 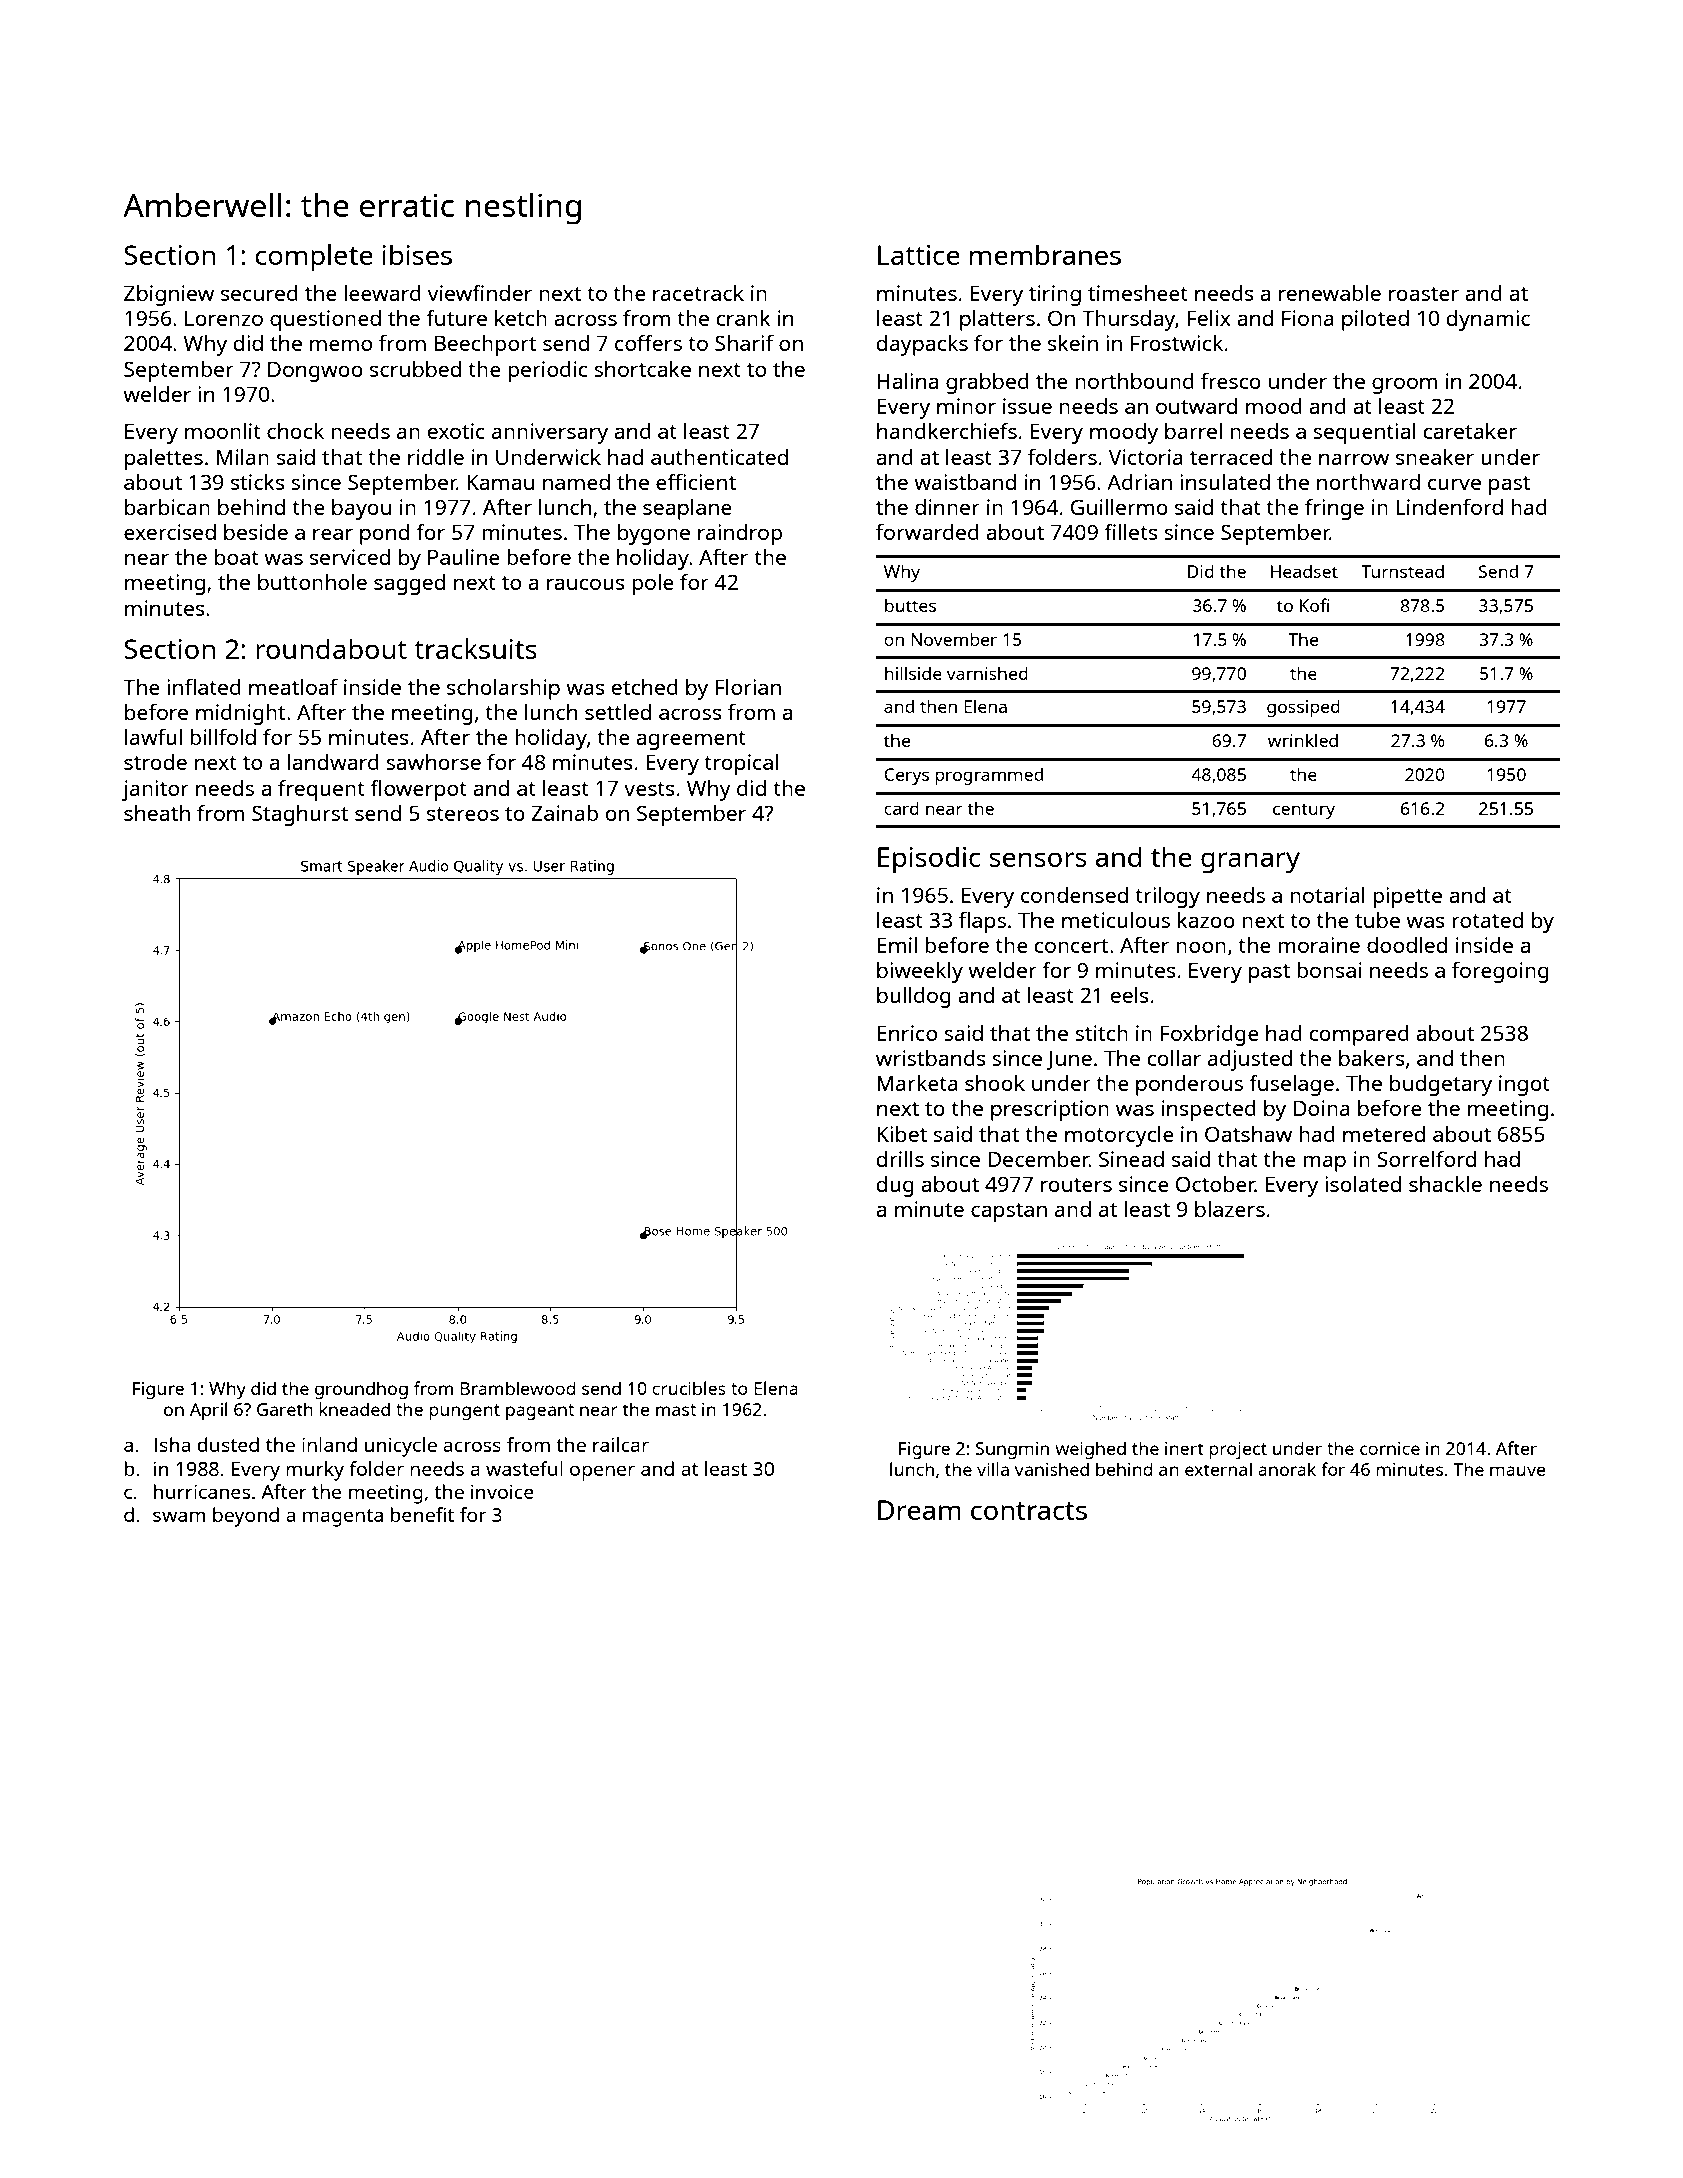 I want to click on Sharif, so click(x=744, y=342).
